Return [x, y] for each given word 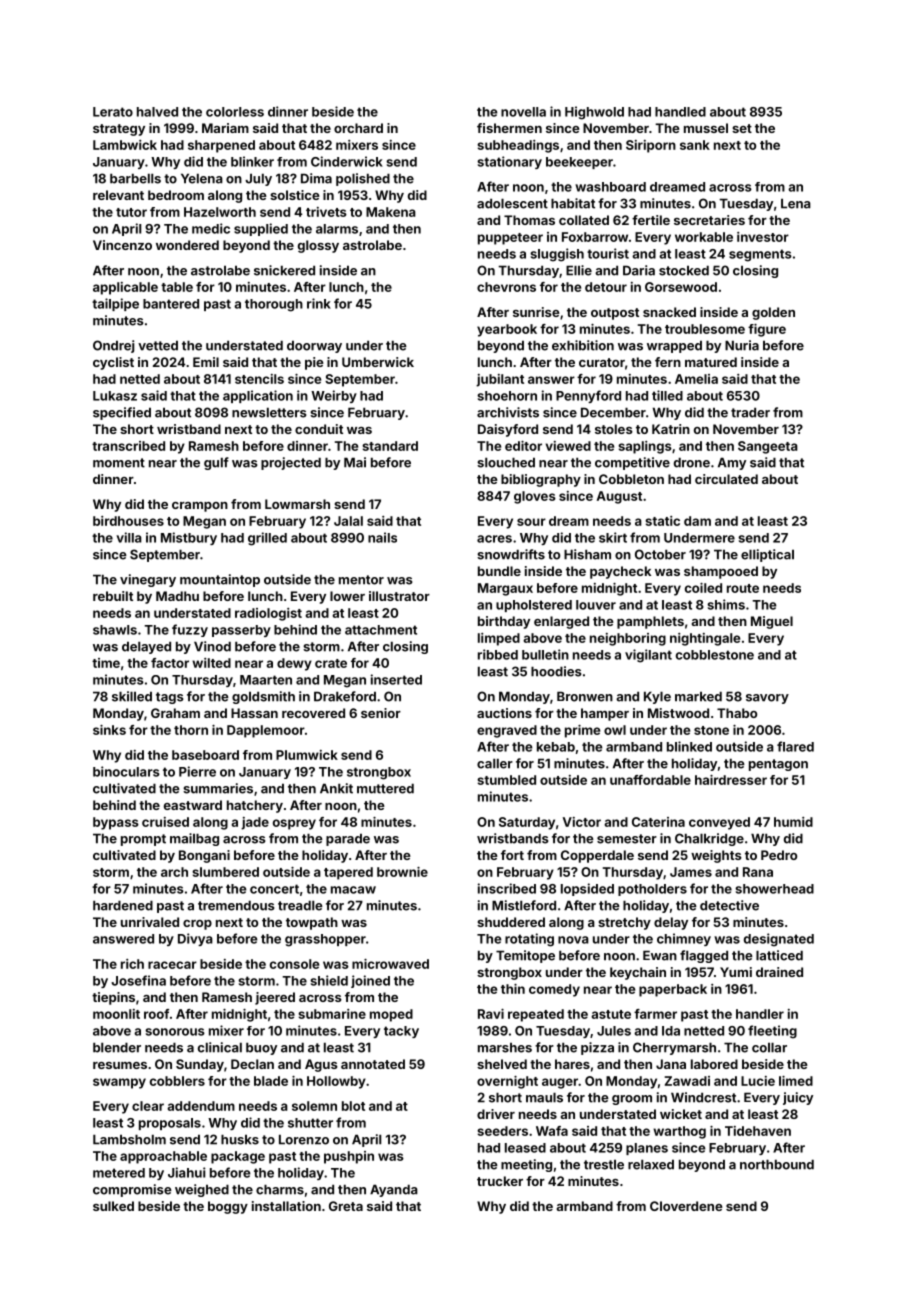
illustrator [399, 596]
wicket [681, 1114]
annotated [373, 1064]
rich [132, 964]
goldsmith [263, 697]
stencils [259, 379]
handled [680, 112]
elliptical [767, 555]
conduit [319, 429]
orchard [358, 128]
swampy [119, 1083]
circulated [726, 479]
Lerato [113, 112]
